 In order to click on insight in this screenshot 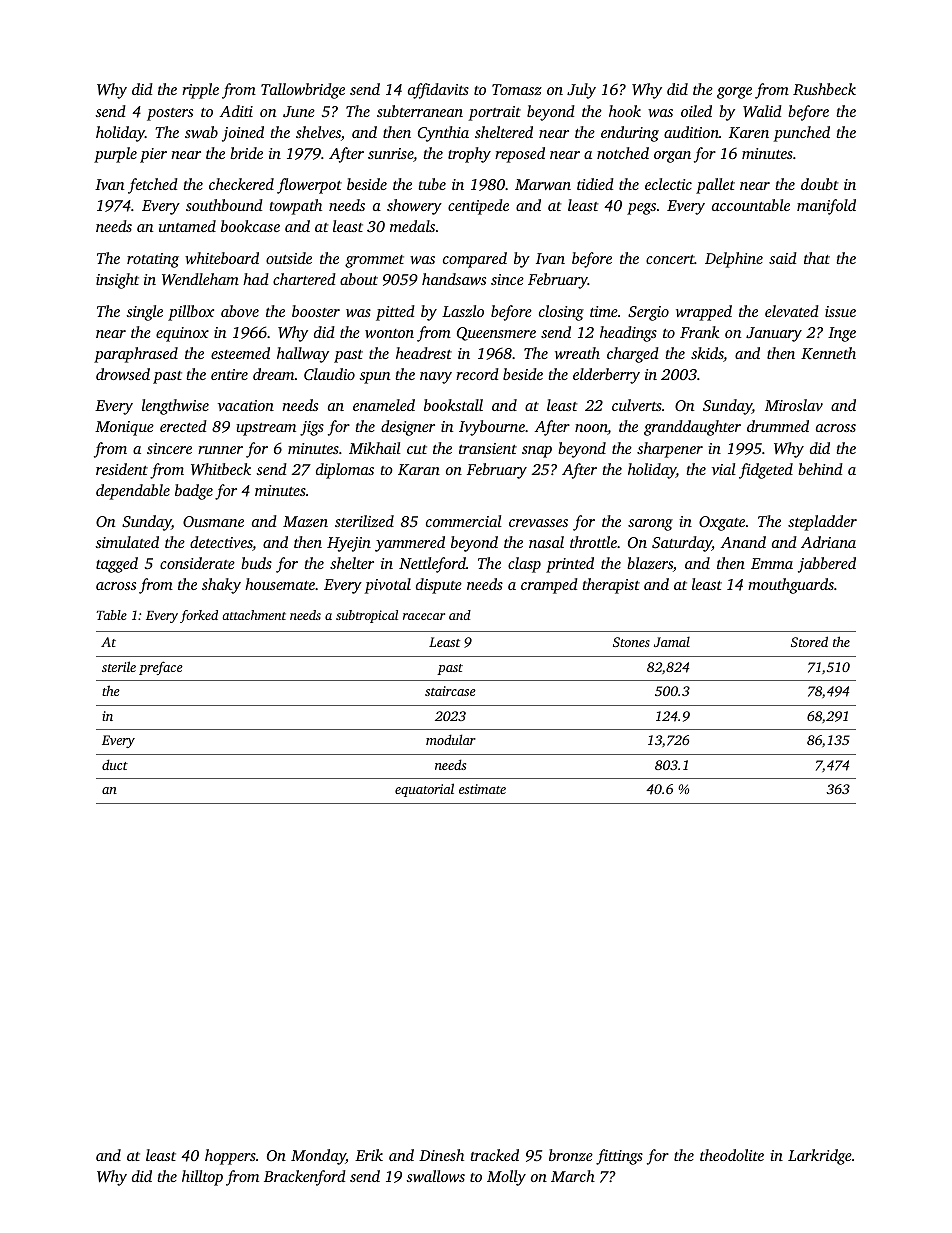, I will do `click(117, 281)`.
